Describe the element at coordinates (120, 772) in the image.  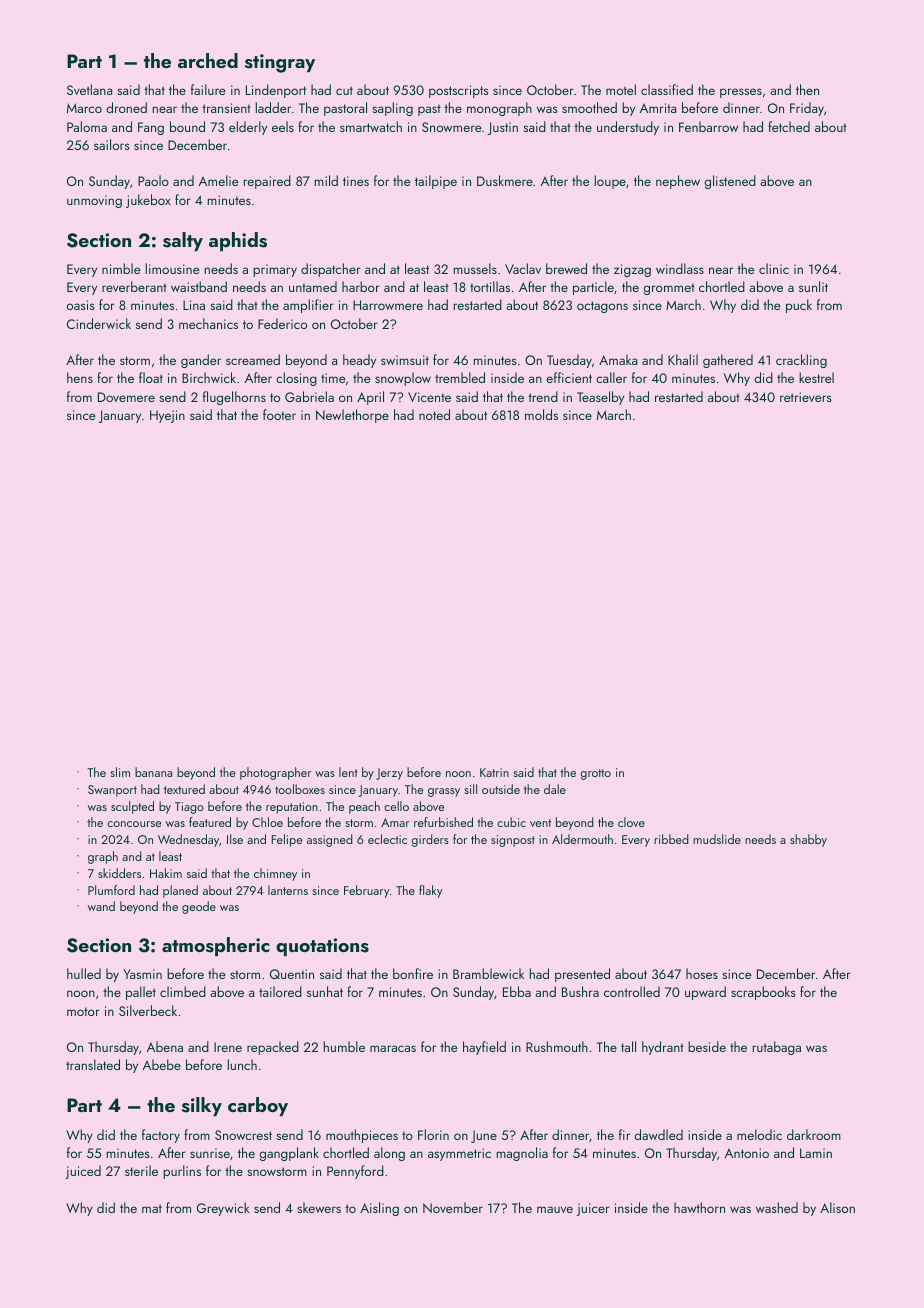
I see `slim` at that location.
